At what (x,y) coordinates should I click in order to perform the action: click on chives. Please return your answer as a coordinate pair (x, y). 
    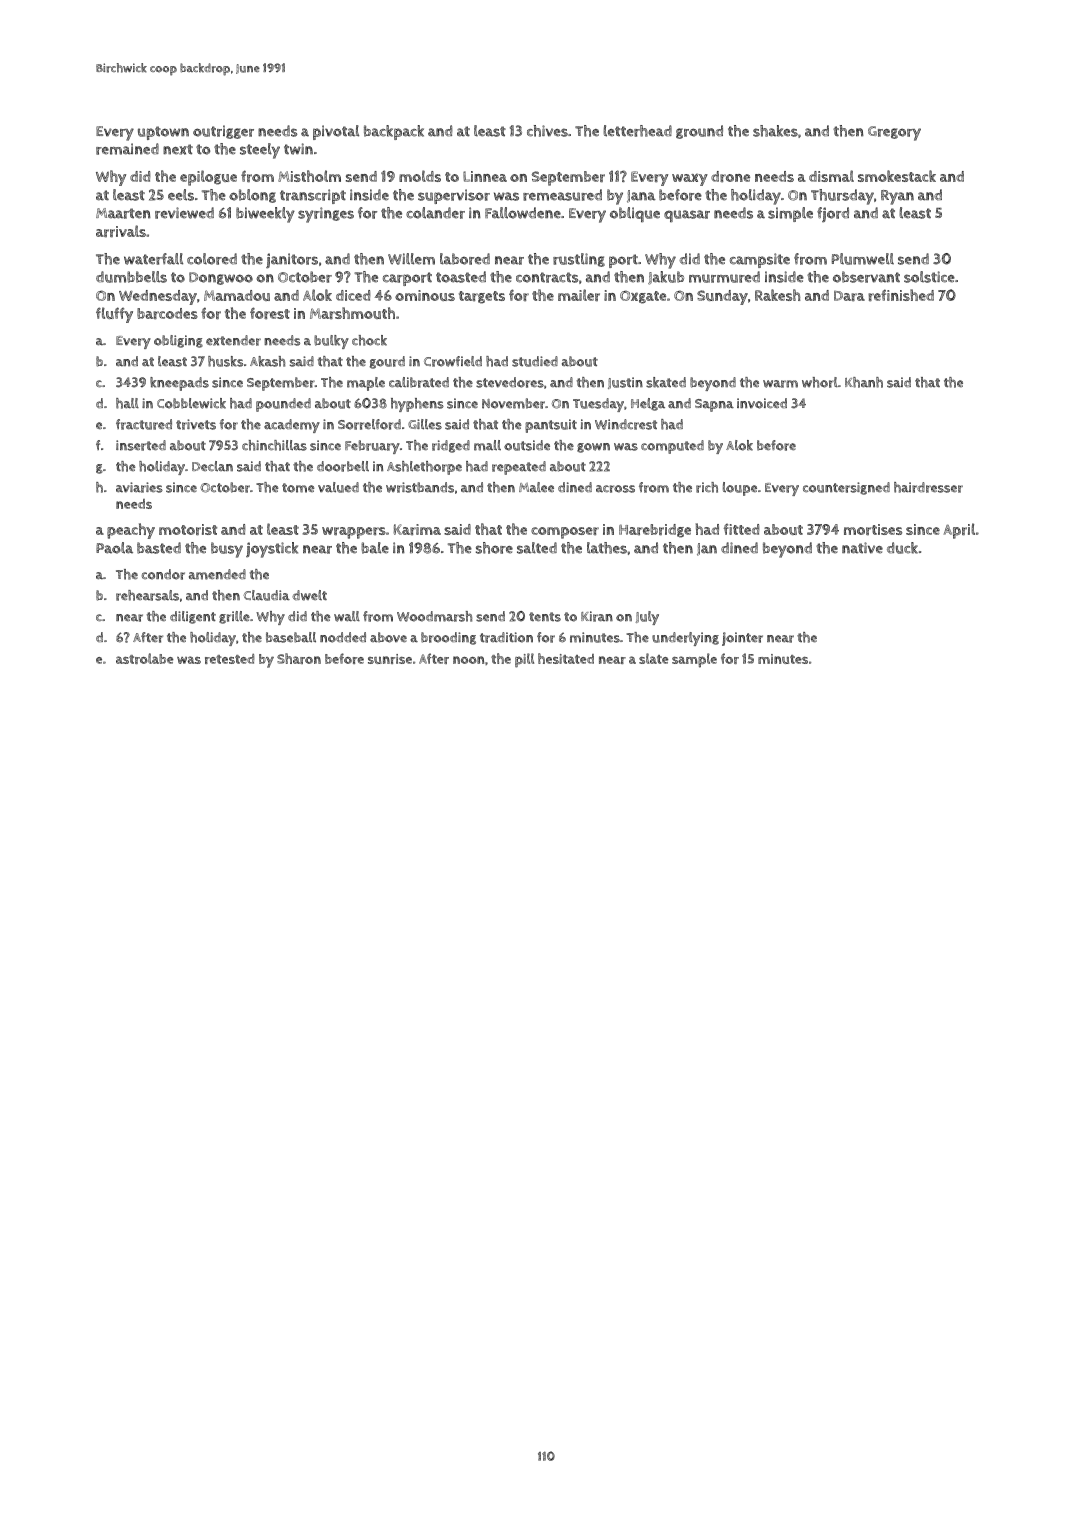
    Looking at the image, I should click on (547, 131).
